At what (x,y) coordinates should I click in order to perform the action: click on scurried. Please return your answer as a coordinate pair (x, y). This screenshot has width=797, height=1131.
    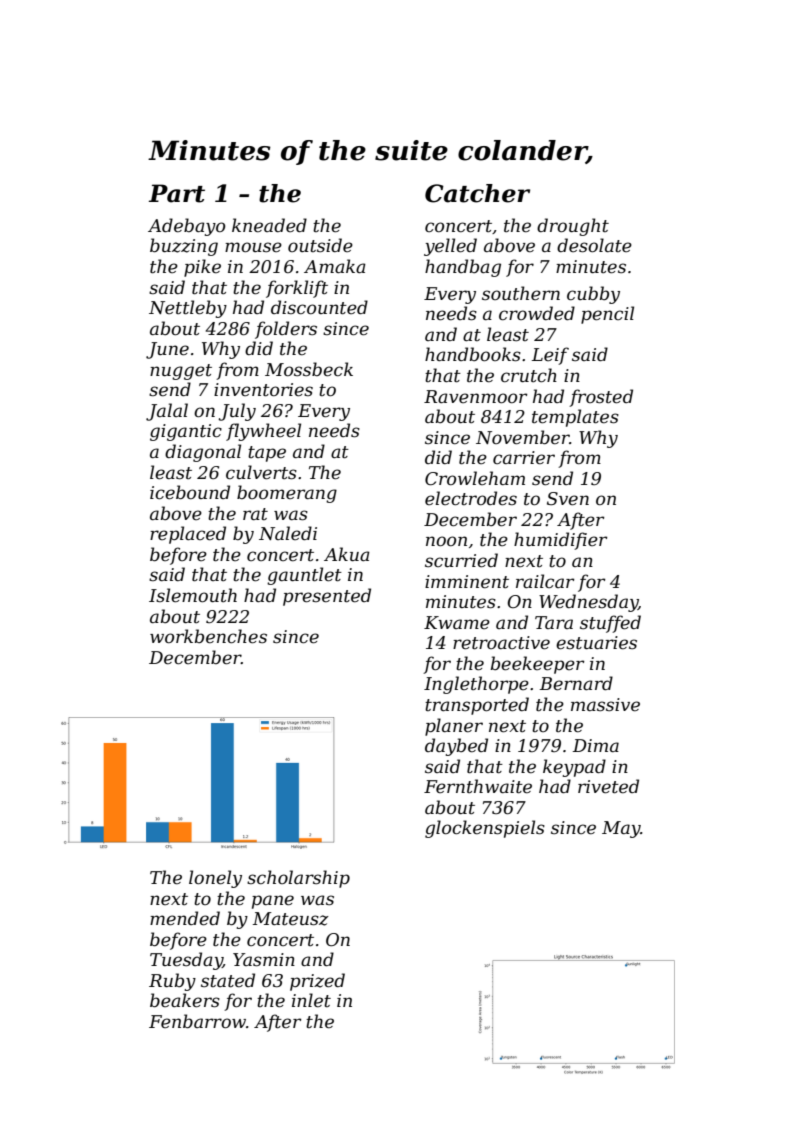
    Looking at the image, I should click on (461, 560).
